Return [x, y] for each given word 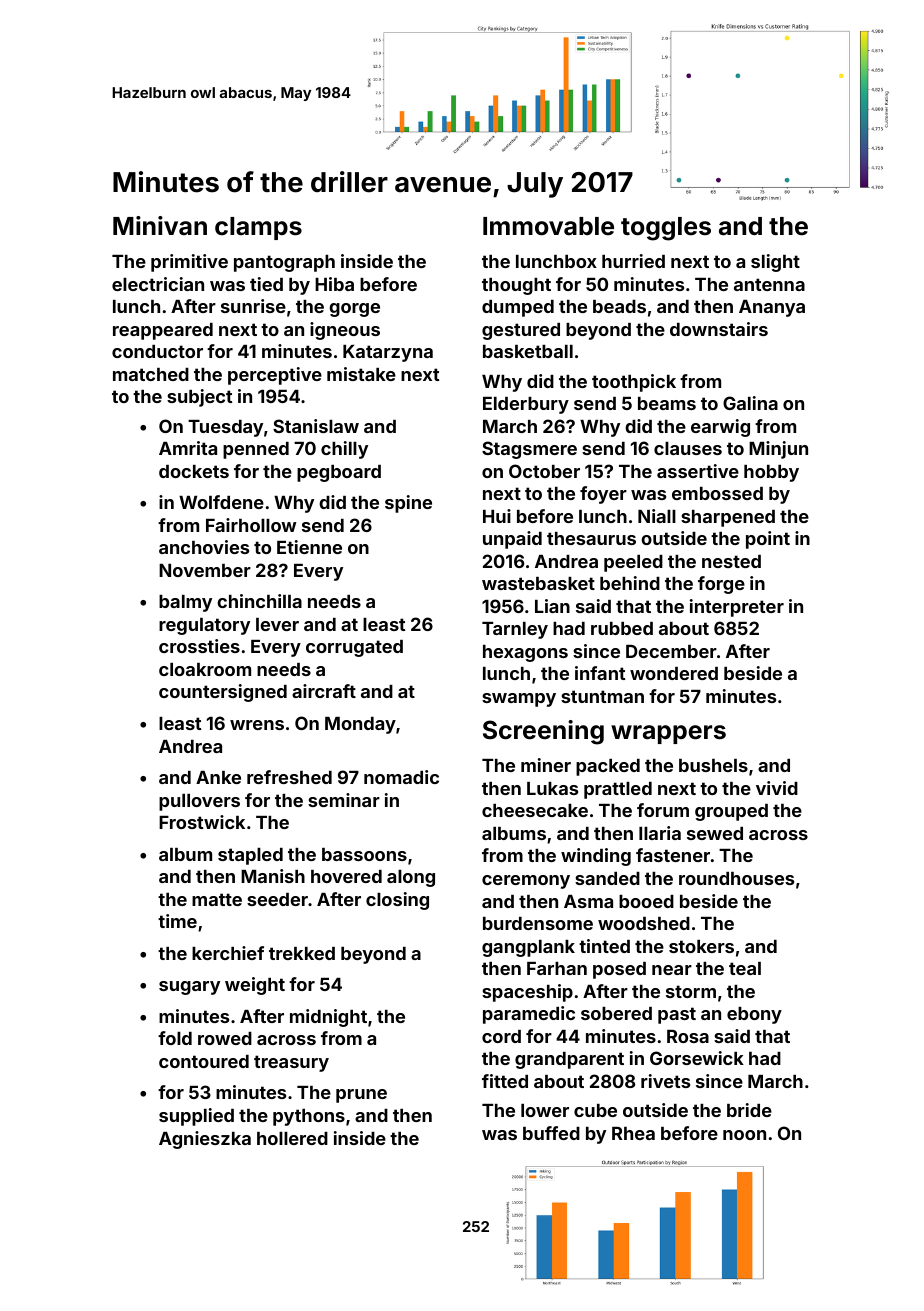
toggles [666, 229]
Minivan [160, 225]
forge [721, 585]
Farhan [557, 968]
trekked [302, 953]
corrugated [354, 648]
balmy [185, 603]
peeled [633, 563]
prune [361, 1096]
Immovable [548, 226]
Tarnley [515, 630]
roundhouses [736, 878]
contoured [204, 1061]
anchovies [204, 547]
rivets [665, 1081]
